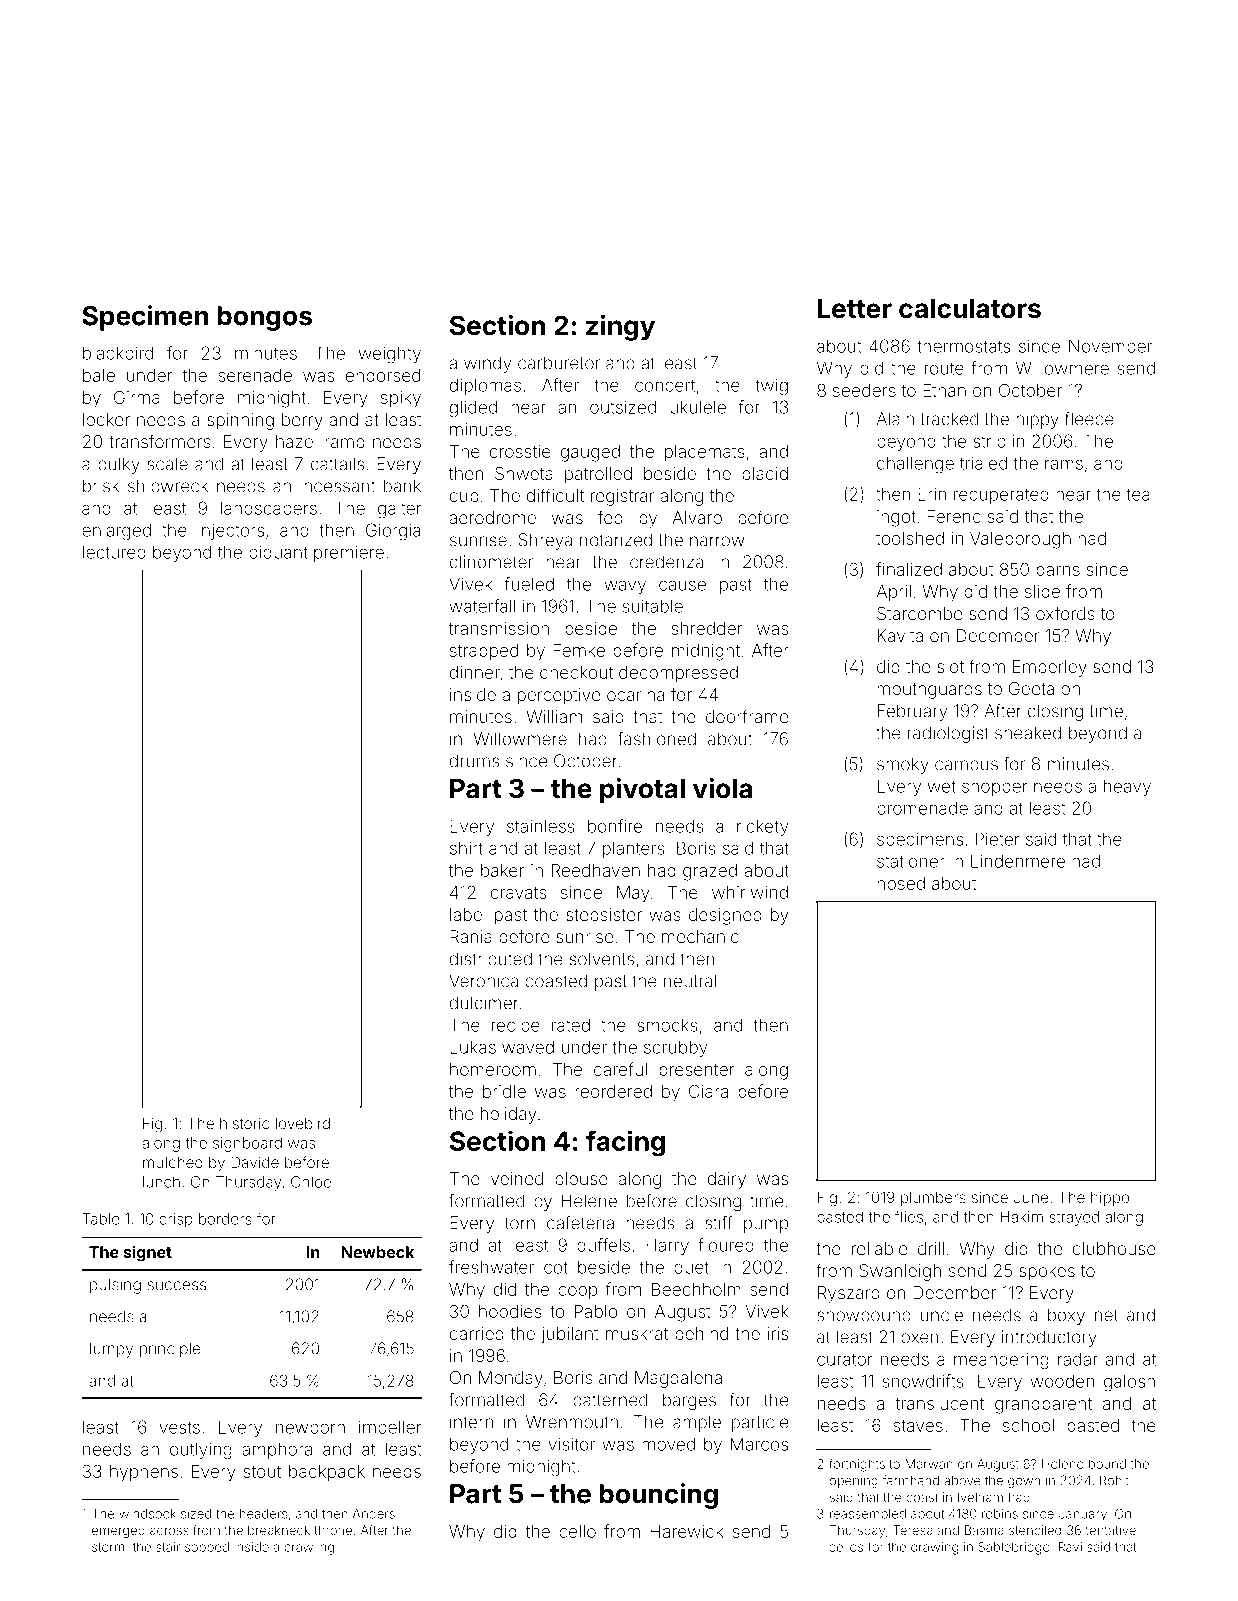  I want to click on neutral, so click(690, 981).
